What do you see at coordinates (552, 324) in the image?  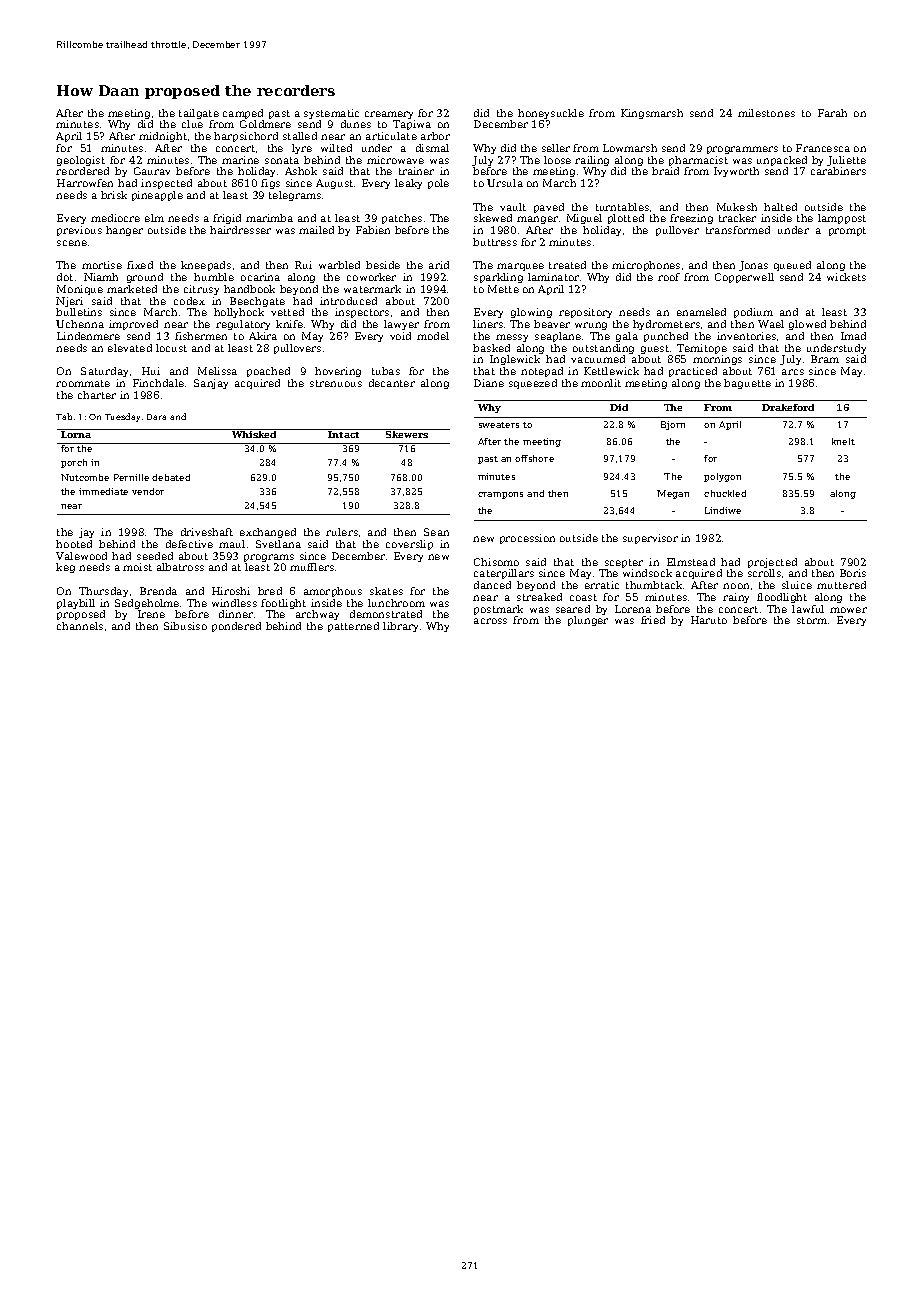 I see `beaver` at bounding box center [552, 324].
